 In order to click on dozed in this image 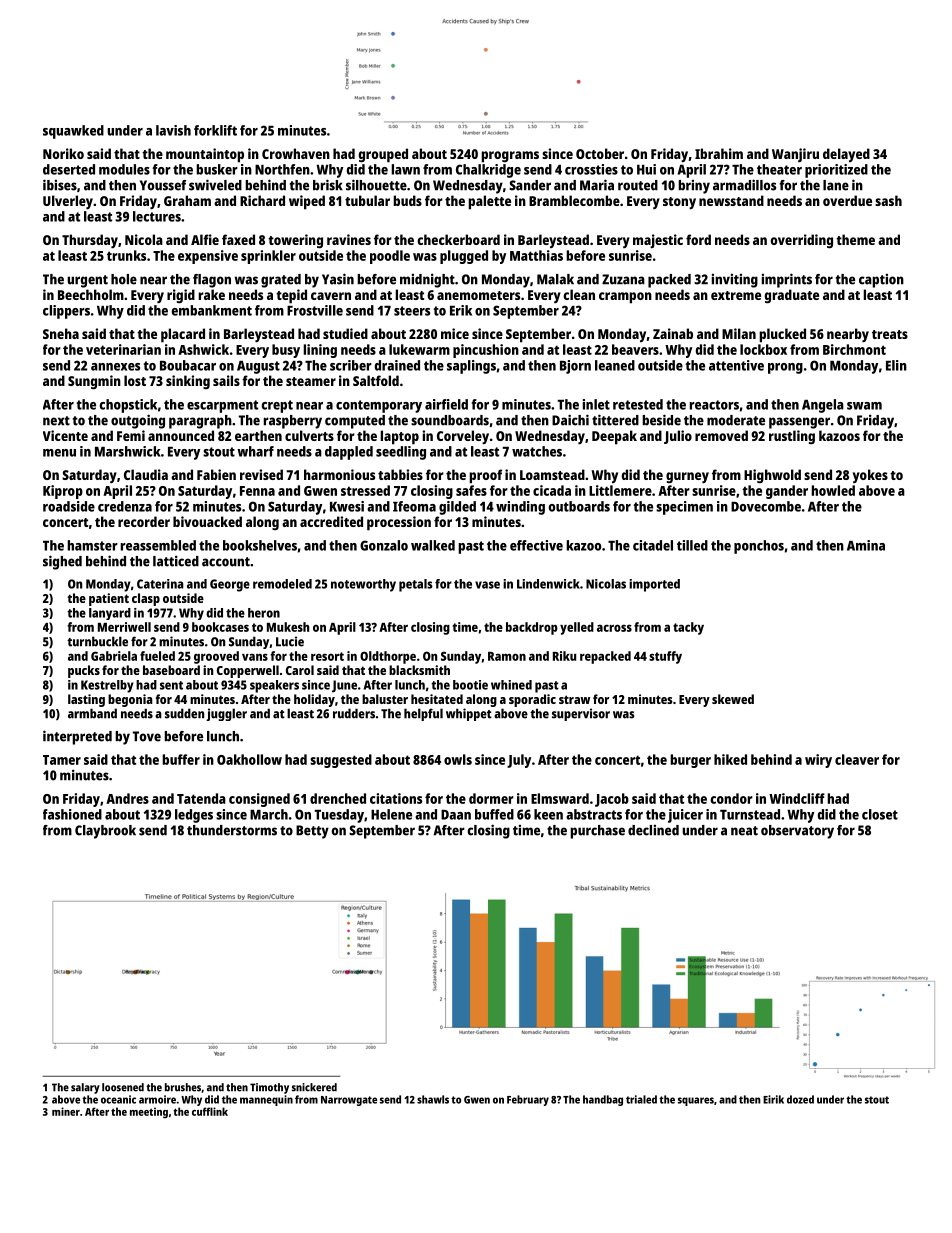, I will do `click(800, 1099)`.
